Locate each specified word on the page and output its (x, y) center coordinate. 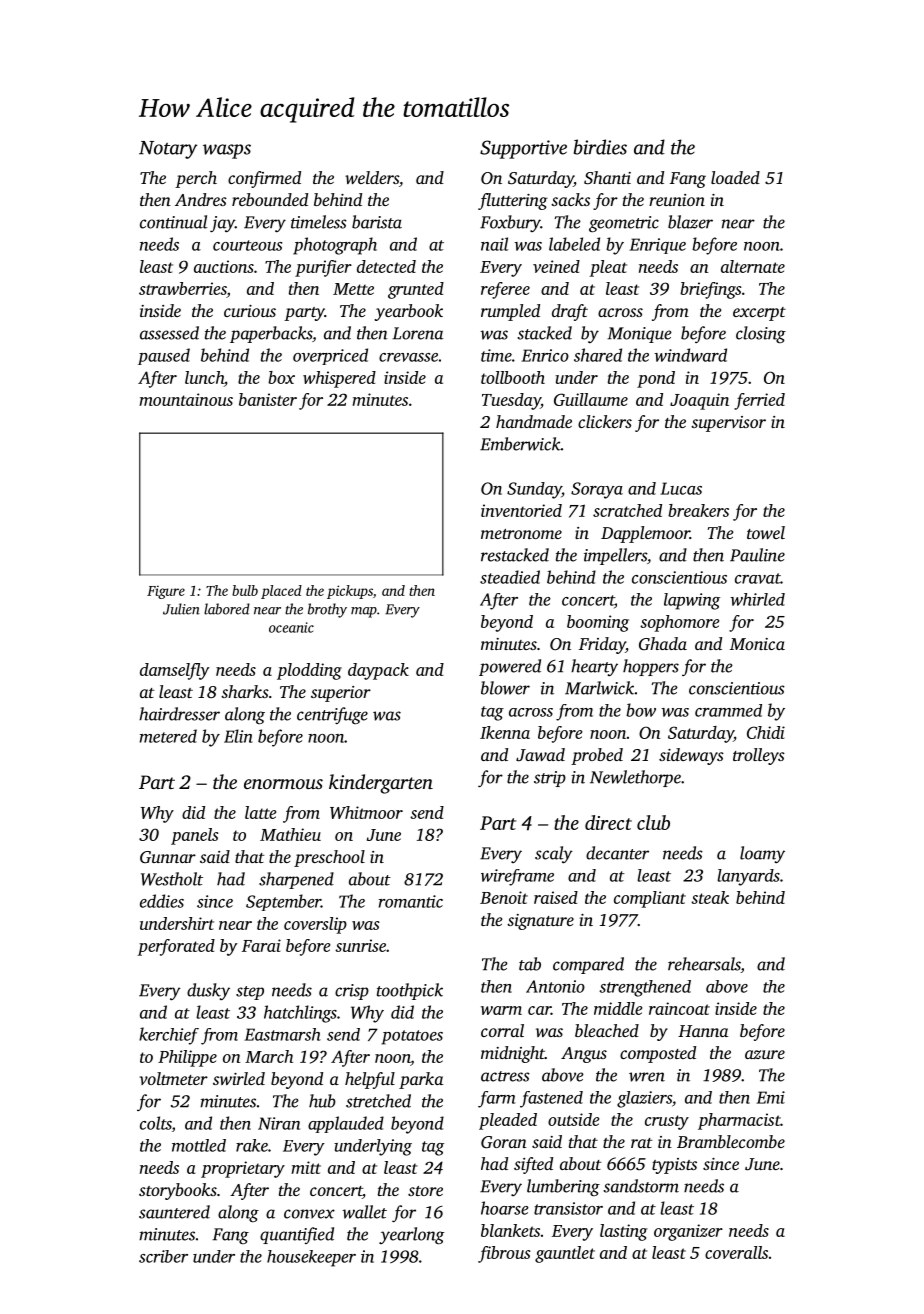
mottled (199, 1145)
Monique (639, 335)
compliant (650, 899)
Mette (353, 289)
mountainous (186, 399)
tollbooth (513, 377)
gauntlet (565, 1254)
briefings (711, 290)
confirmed (264, 179)
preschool (329, 858)
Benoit (504, 897)
